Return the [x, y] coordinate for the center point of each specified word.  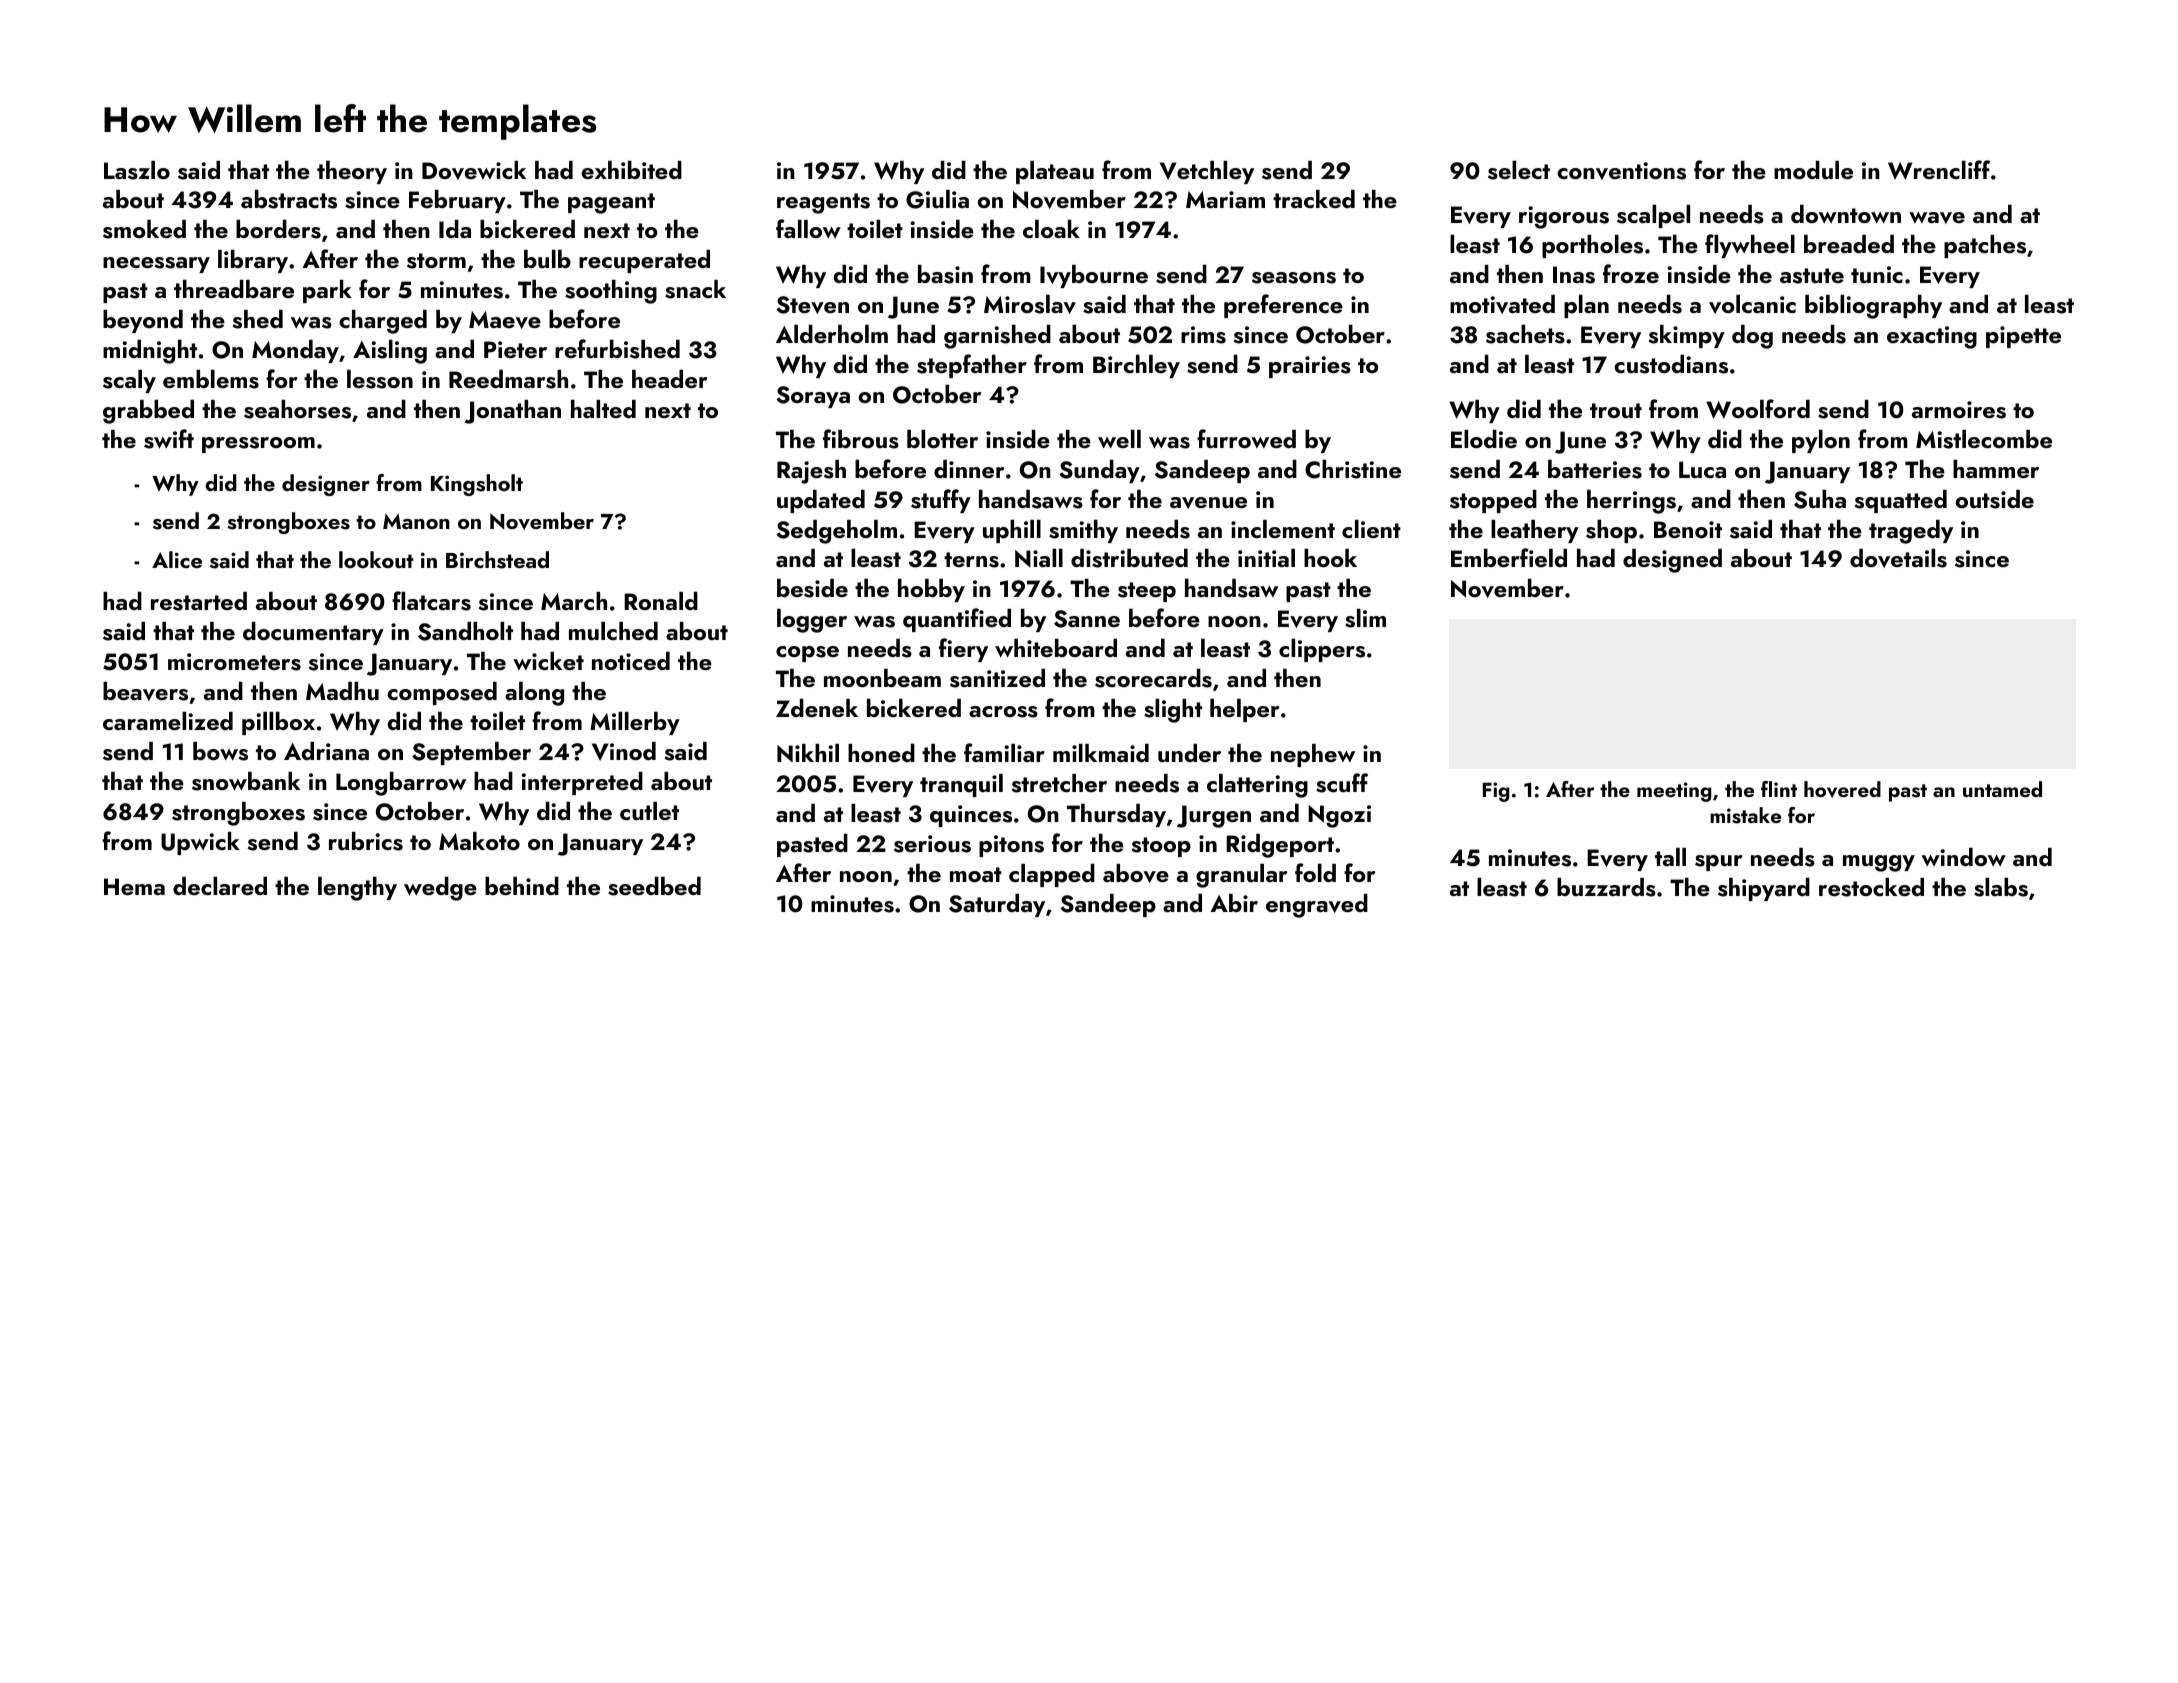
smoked [144, 229]
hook [1330, 558]
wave [1937, 218]
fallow [808, 228]
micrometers [234, 662]
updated [821, 501]
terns [971, 560]
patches [1985, 246]
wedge [440, 889]
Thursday [1116, 815]
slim [1365, 618]
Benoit [1688, 529]
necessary [156, 265]
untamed [2002, 789]
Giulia [937, 199]
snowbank [246, 781]
